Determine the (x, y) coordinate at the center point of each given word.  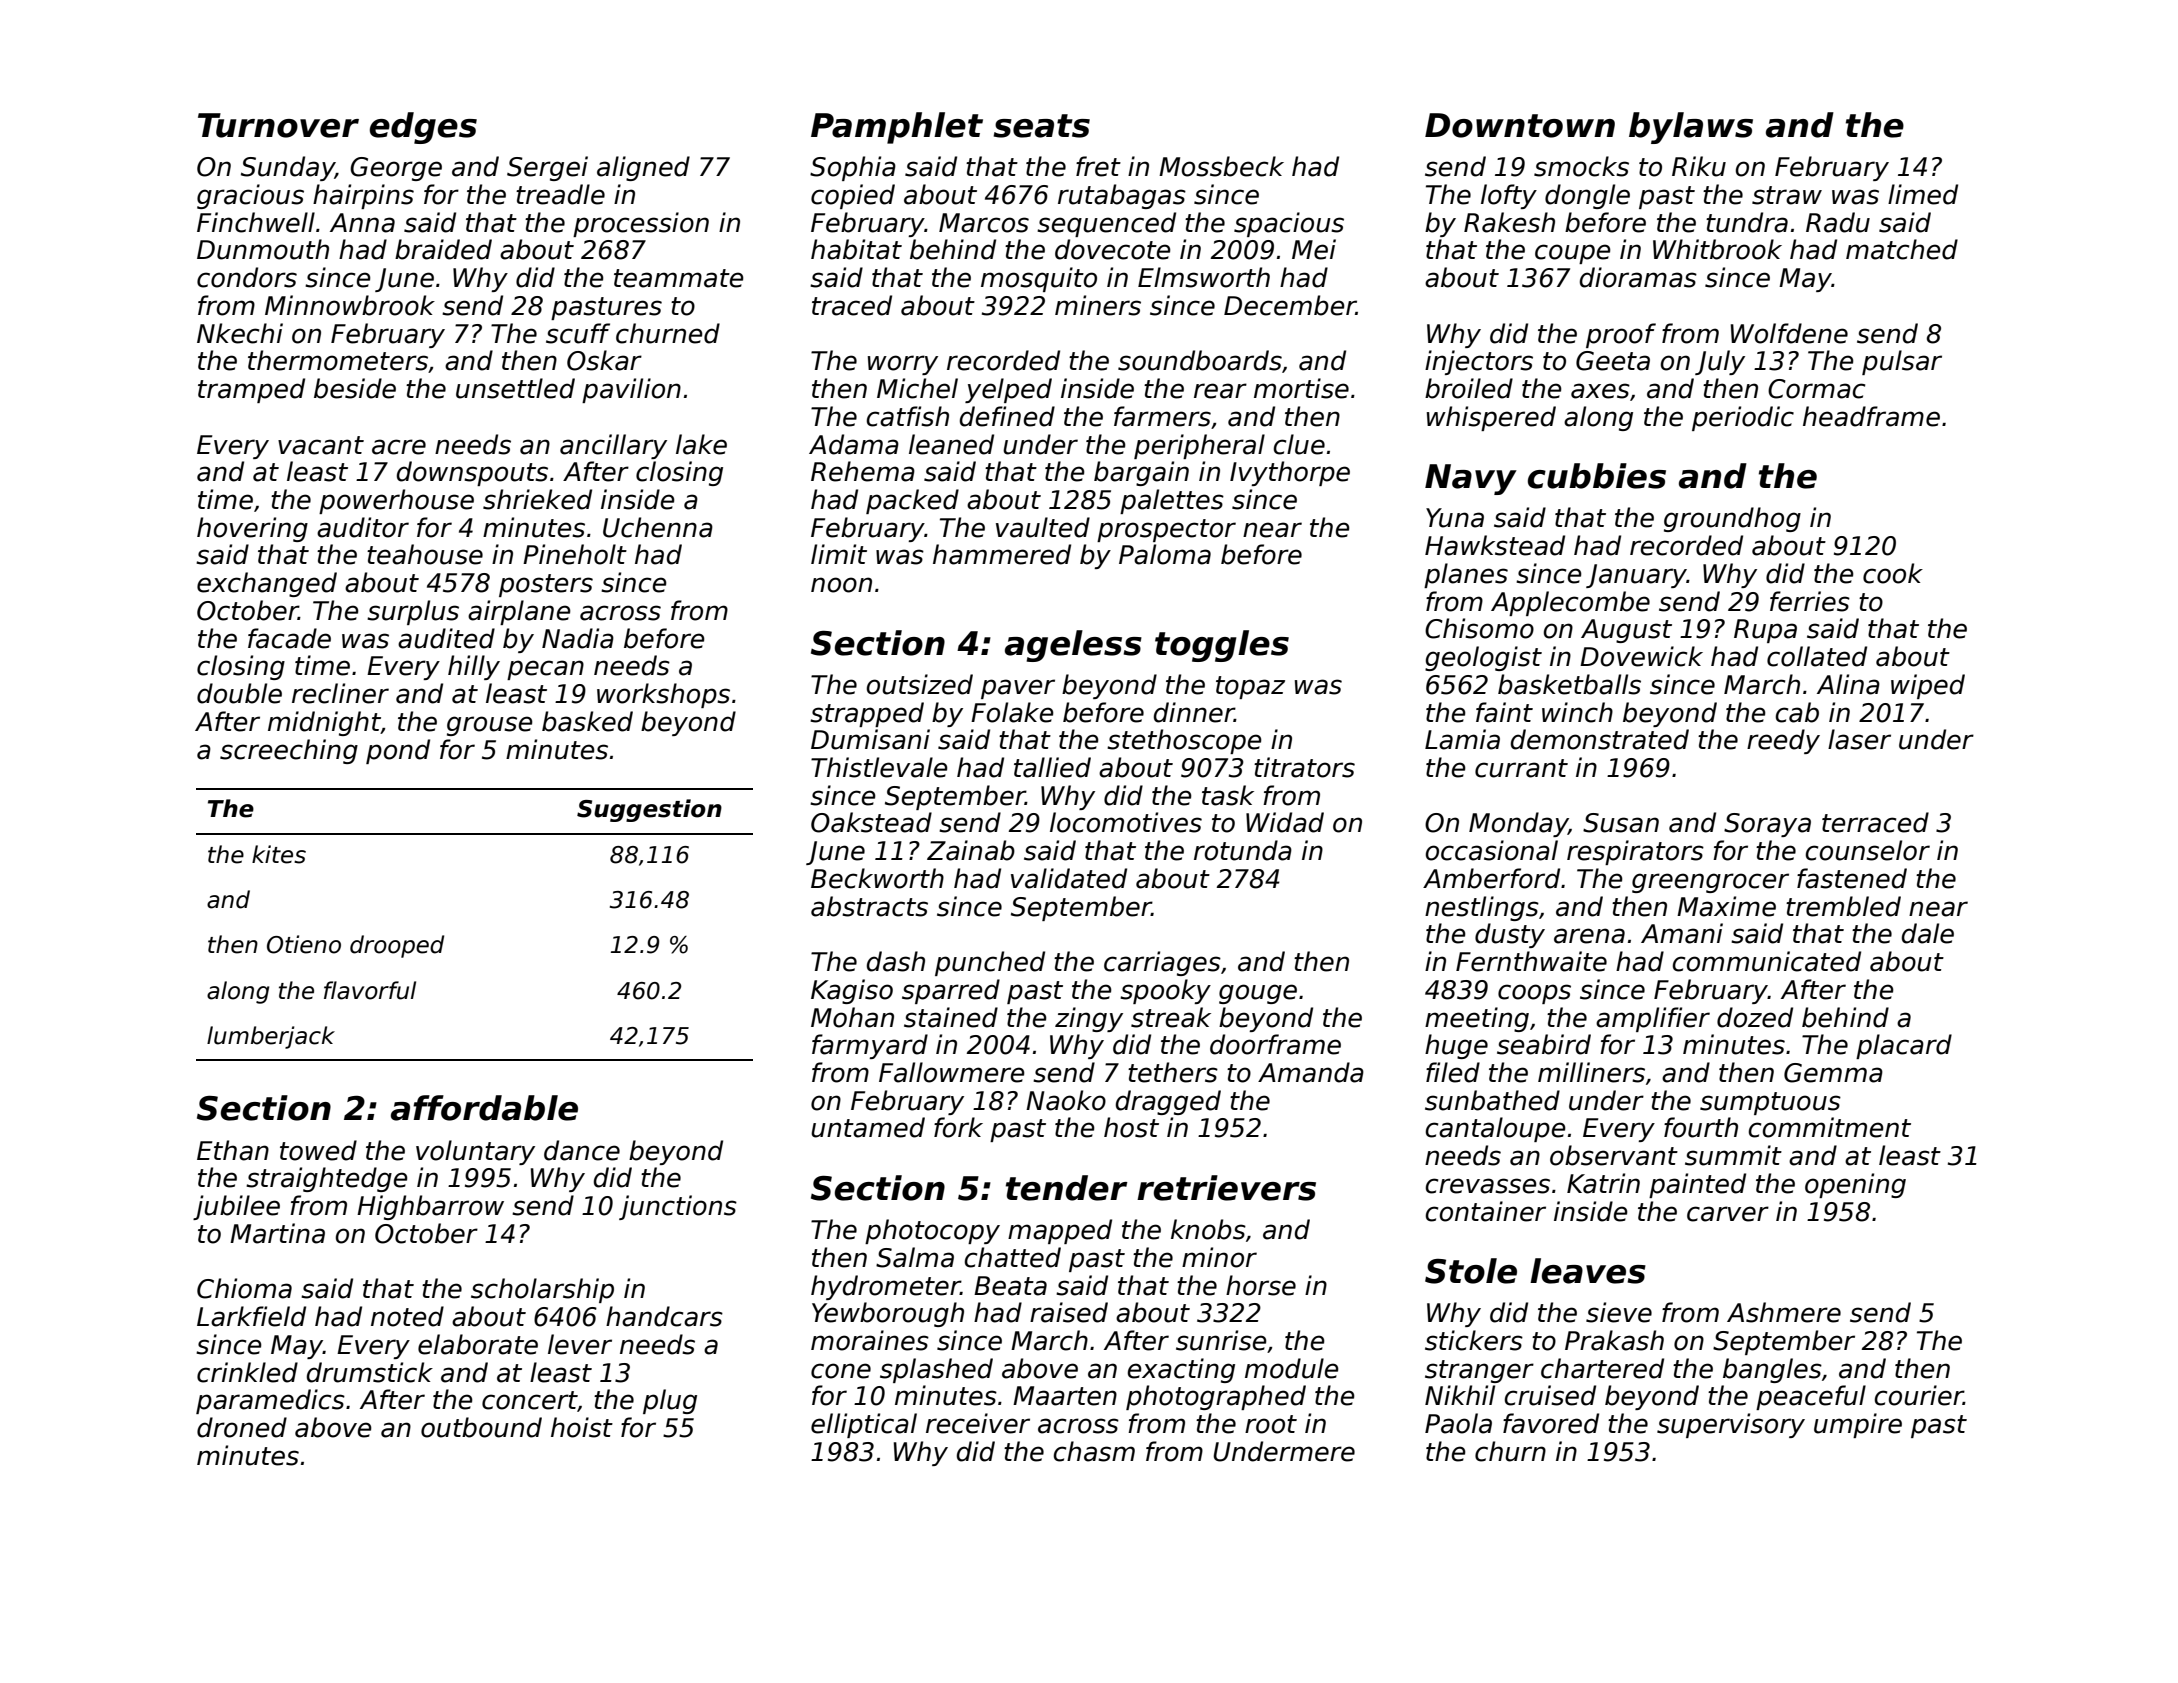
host (1131, 1127)
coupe (1573, 254)
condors (247, 277)
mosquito (1039, 279)
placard (1904, 1046)
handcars (664, 1316)
